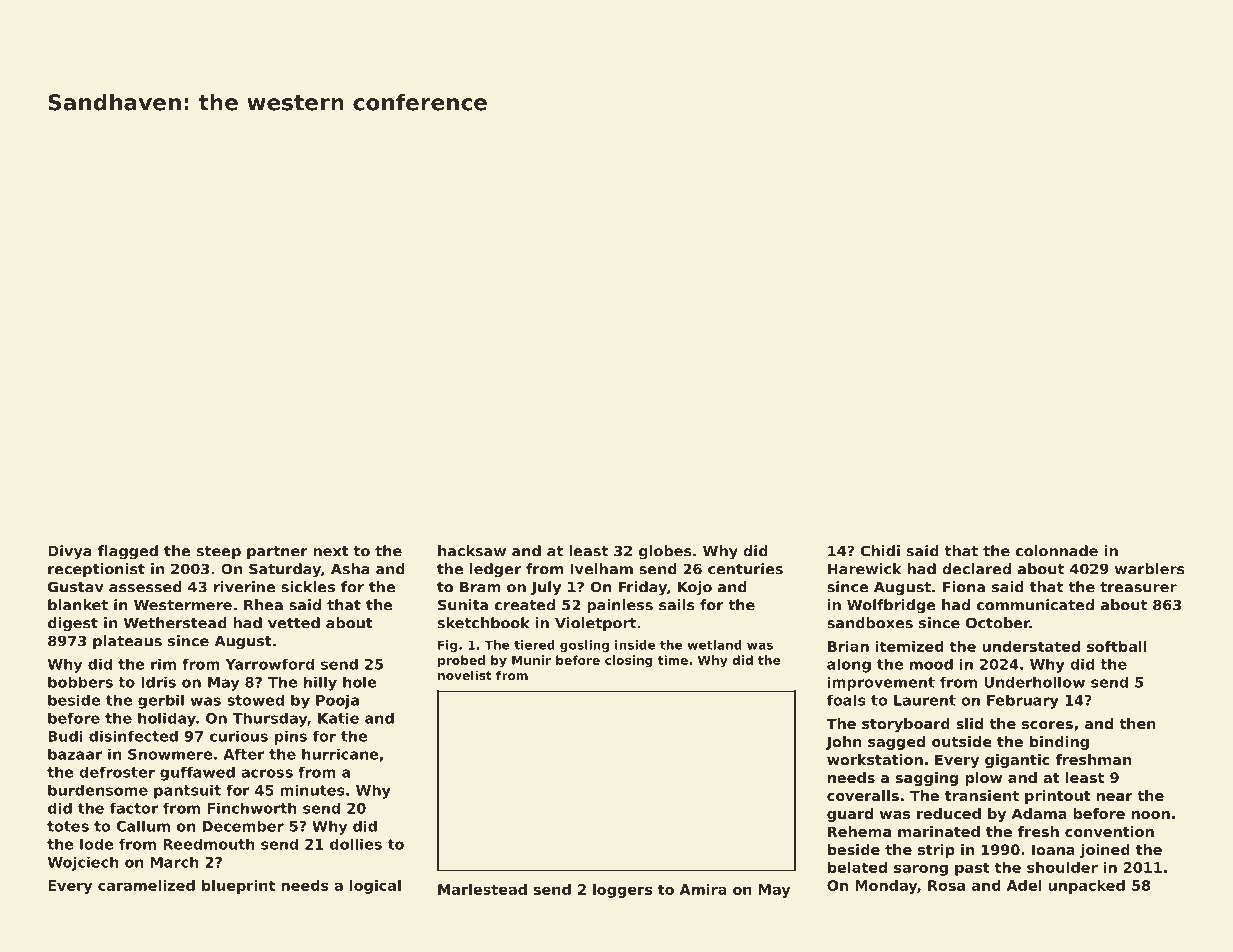 This screenshot has height=952, width=1233. What do you see at coordinates (146, 885) in the screenshot?
I see `caramelized` at bounding box center [146, 885].
